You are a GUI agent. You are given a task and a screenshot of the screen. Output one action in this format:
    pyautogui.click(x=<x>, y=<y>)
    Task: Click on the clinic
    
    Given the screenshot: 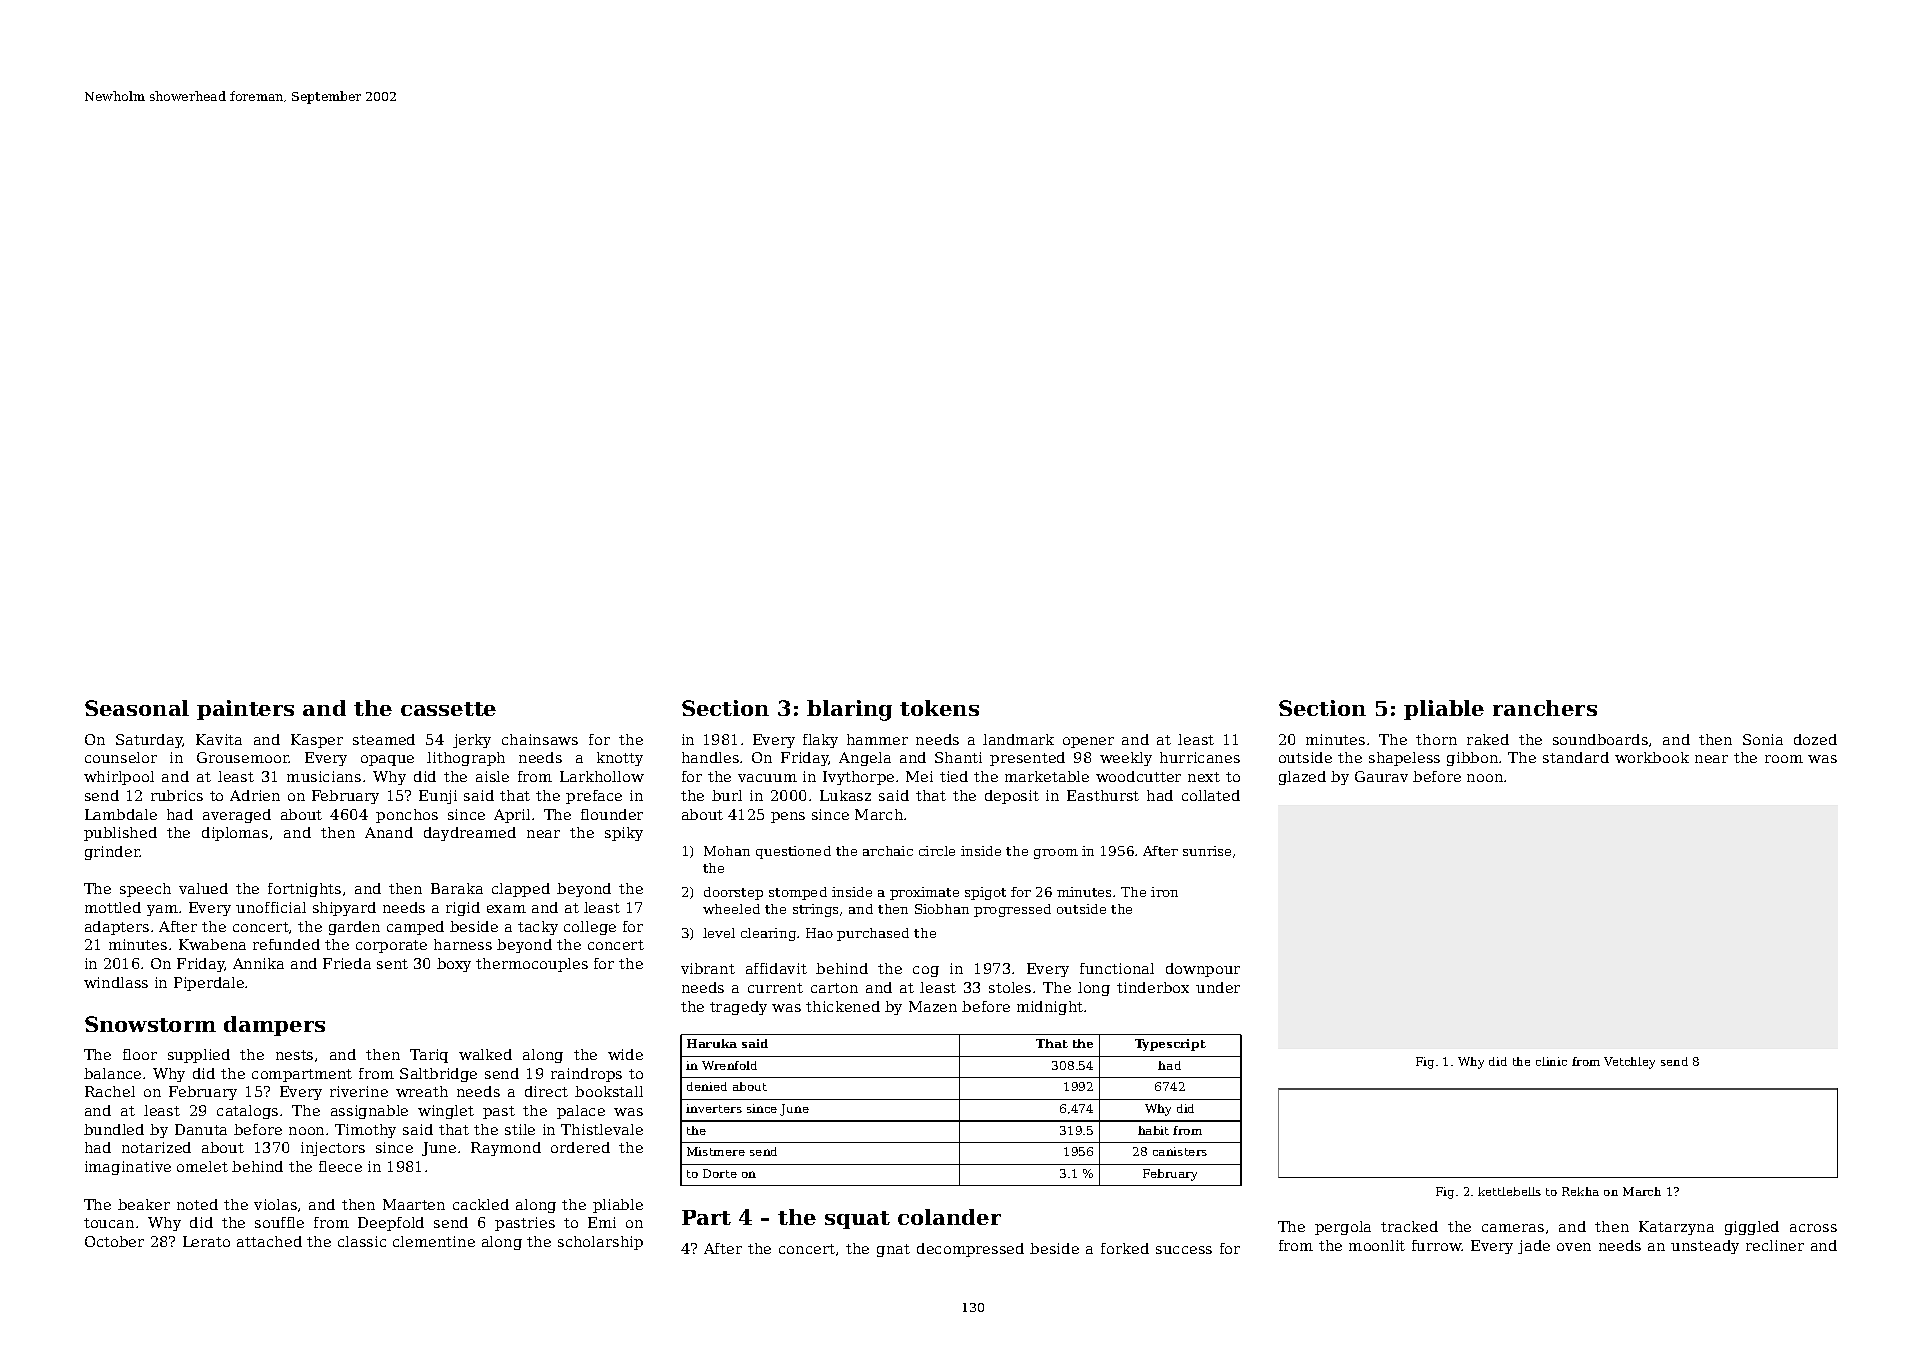 What is the action you would take?
    pyautogui.click(x=1551, y=1061)
